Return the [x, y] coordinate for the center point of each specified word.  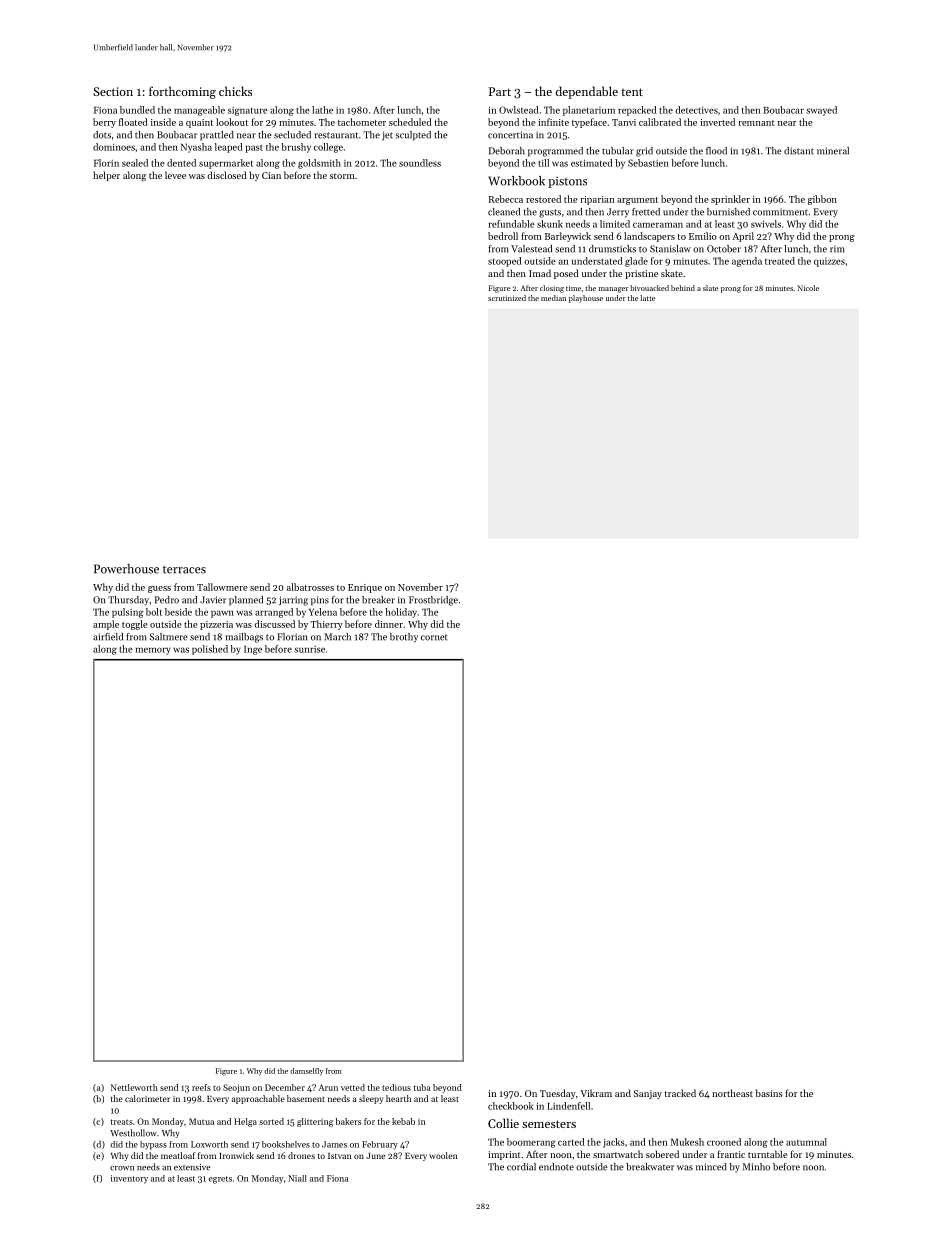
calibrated [660, 122]
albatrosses [310, 587]
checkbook [511, 1106]
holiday [401, 613]
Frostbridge [433, 601]
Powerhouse [126, 569]
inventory [129, 1179]
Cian [271, 175]
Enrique [365, 588]
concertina [510, 135]
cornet [434, 638]
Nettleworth [134, 1087]
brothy [404, 638]
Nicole [808, 288]
